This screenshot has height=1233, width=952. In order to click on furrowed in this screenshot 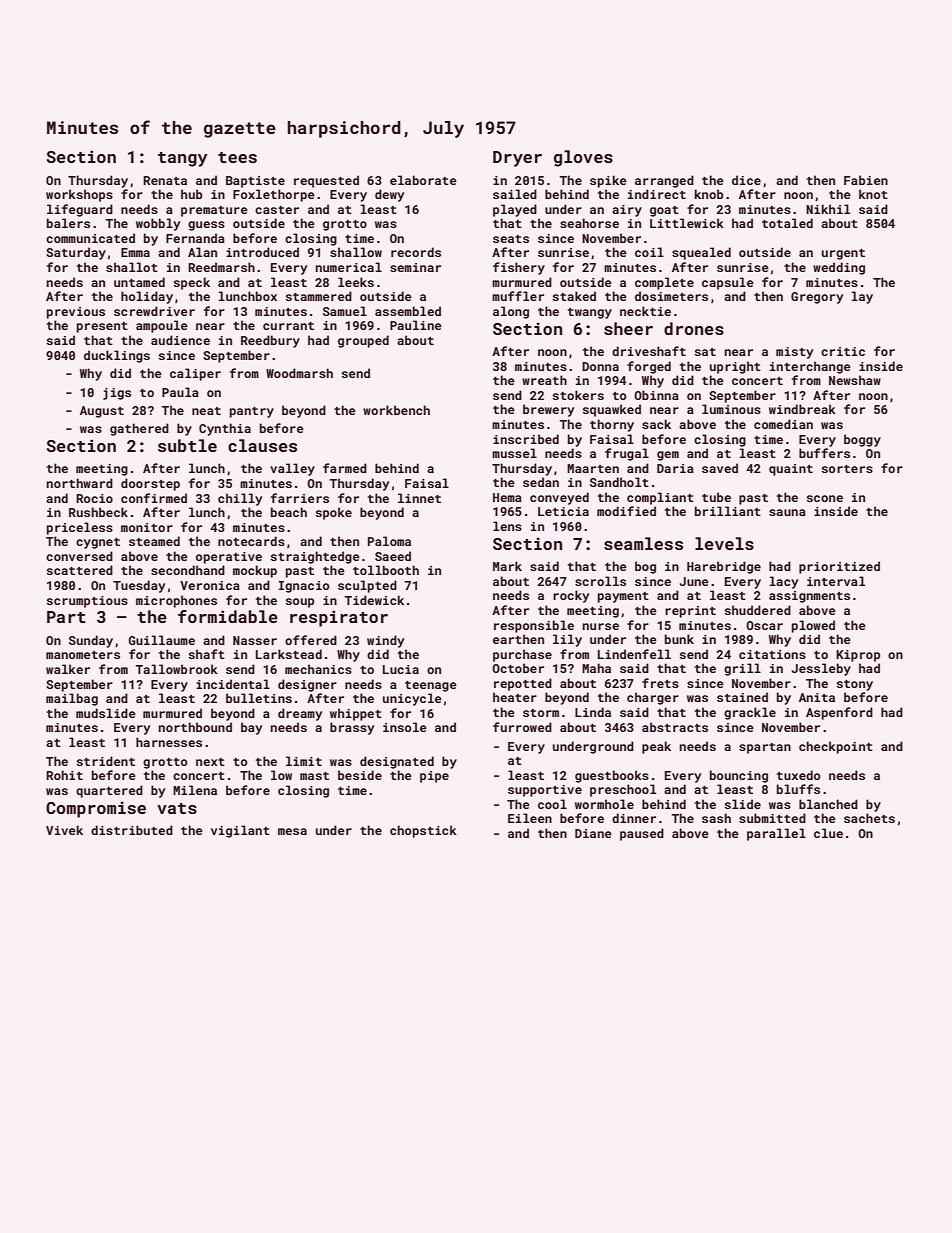, I will do `click(522, 727)`.
